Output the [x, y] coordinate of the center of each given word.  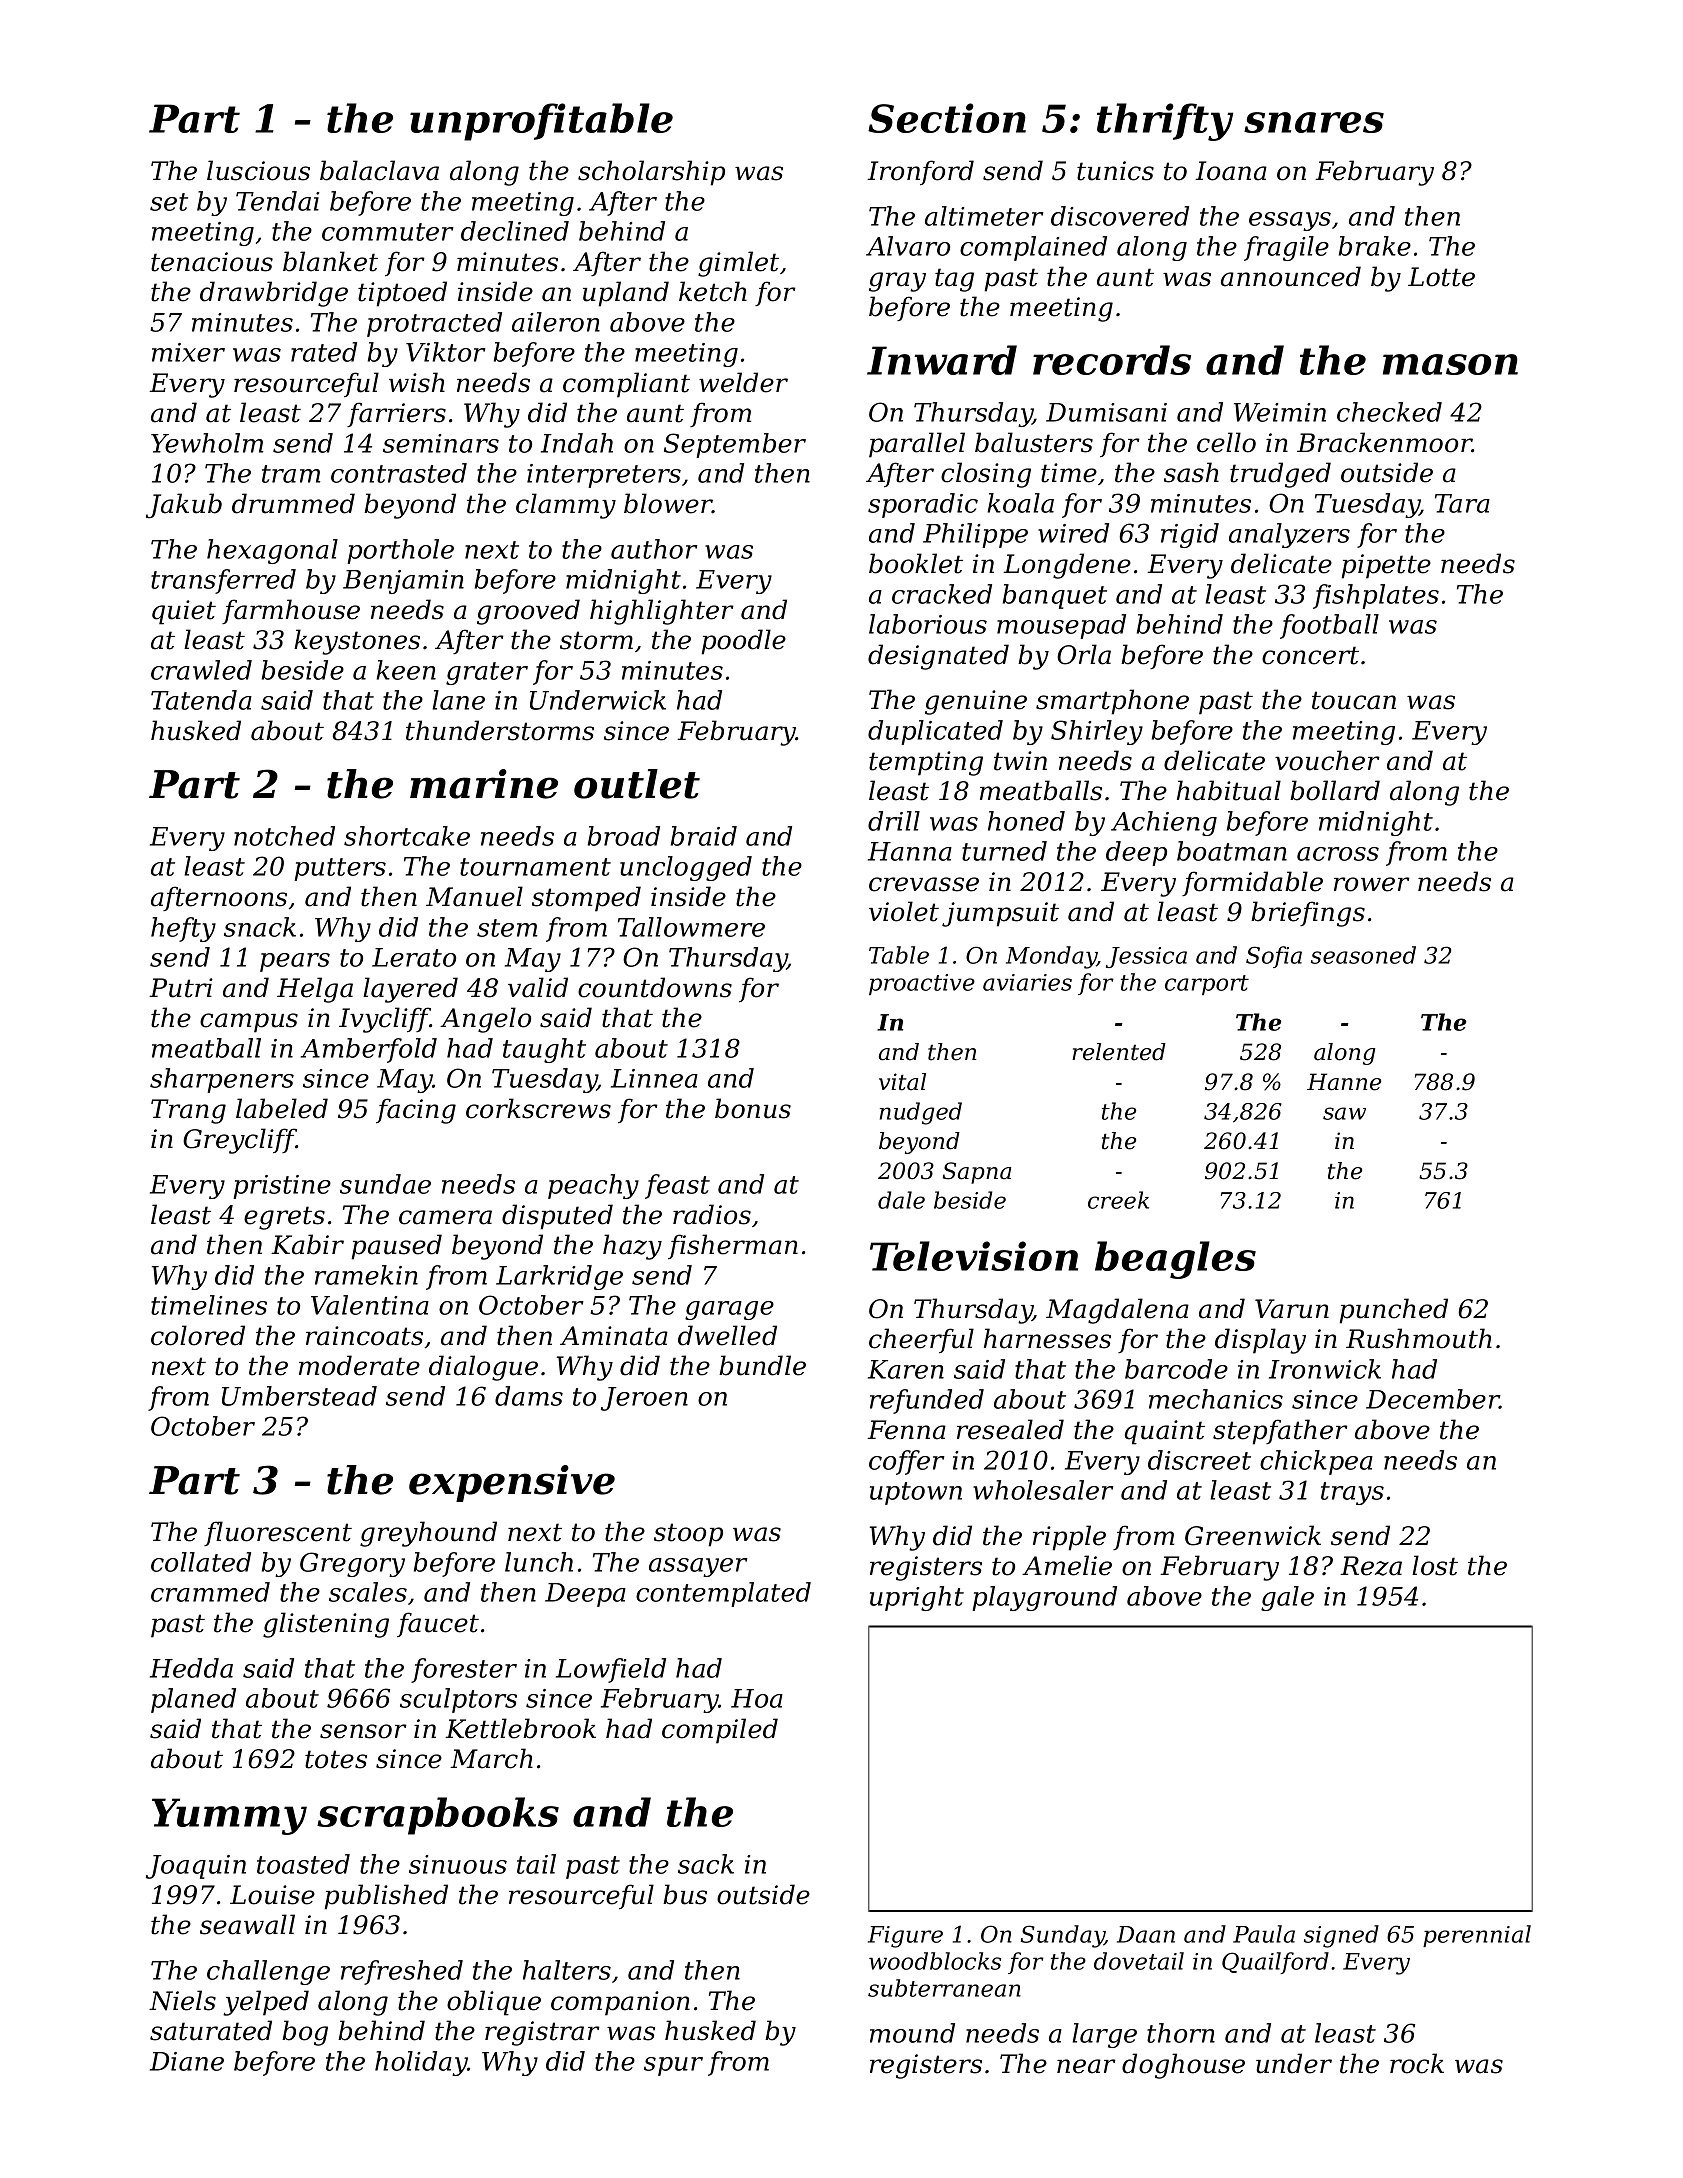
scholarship [651, 173]
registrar [542, 2033]
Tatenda [201, 700]
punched [1393, 1311]
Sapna [977, 1173]
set [169, 202]
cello [1226, 442]
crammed [210, 1592]
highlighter [662, 612]
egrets [284, 1218]
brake [1375, 246]
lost [1435, 1565]
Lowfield [611, 1670]
